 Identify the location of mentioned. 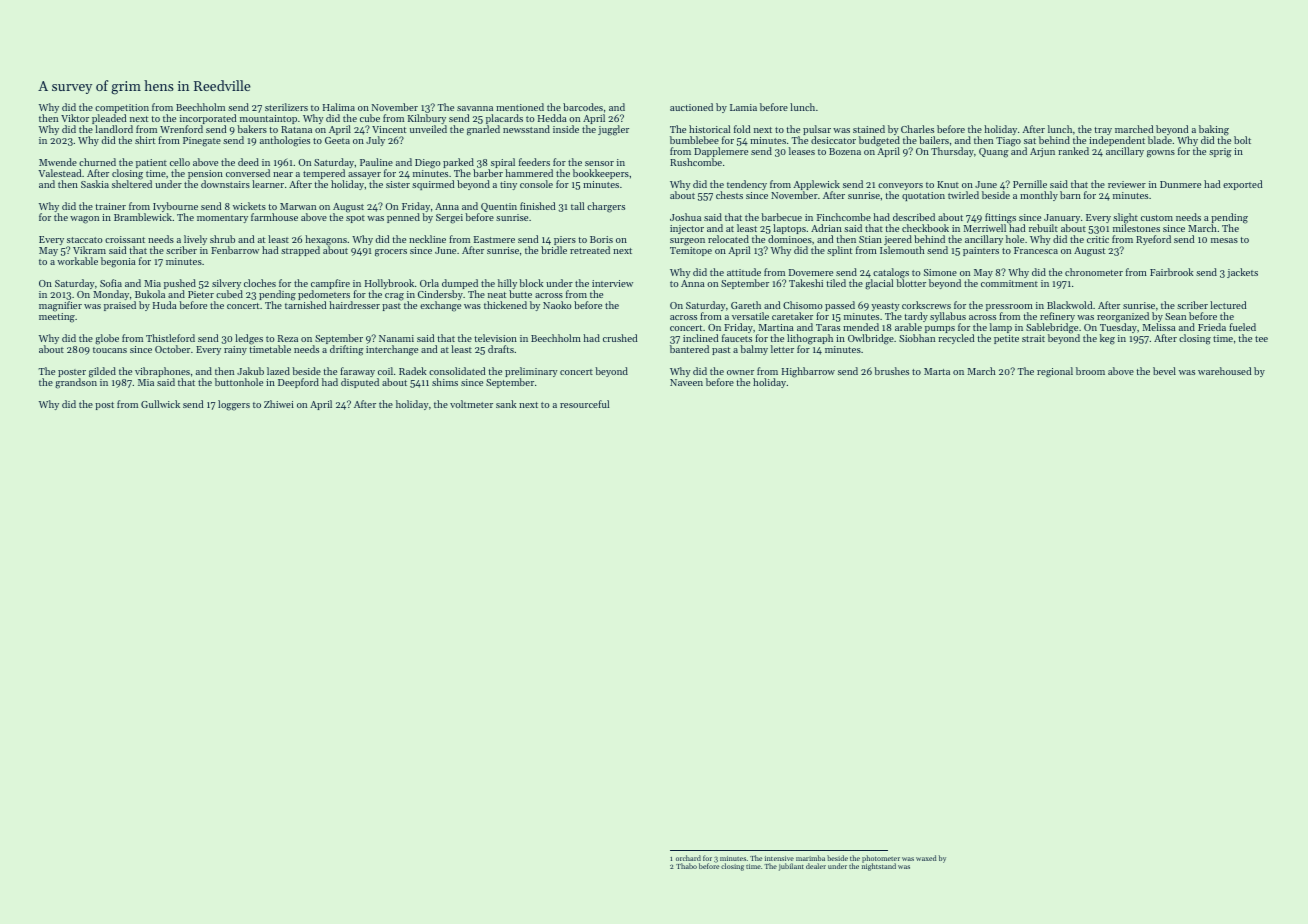
(520, 107).
